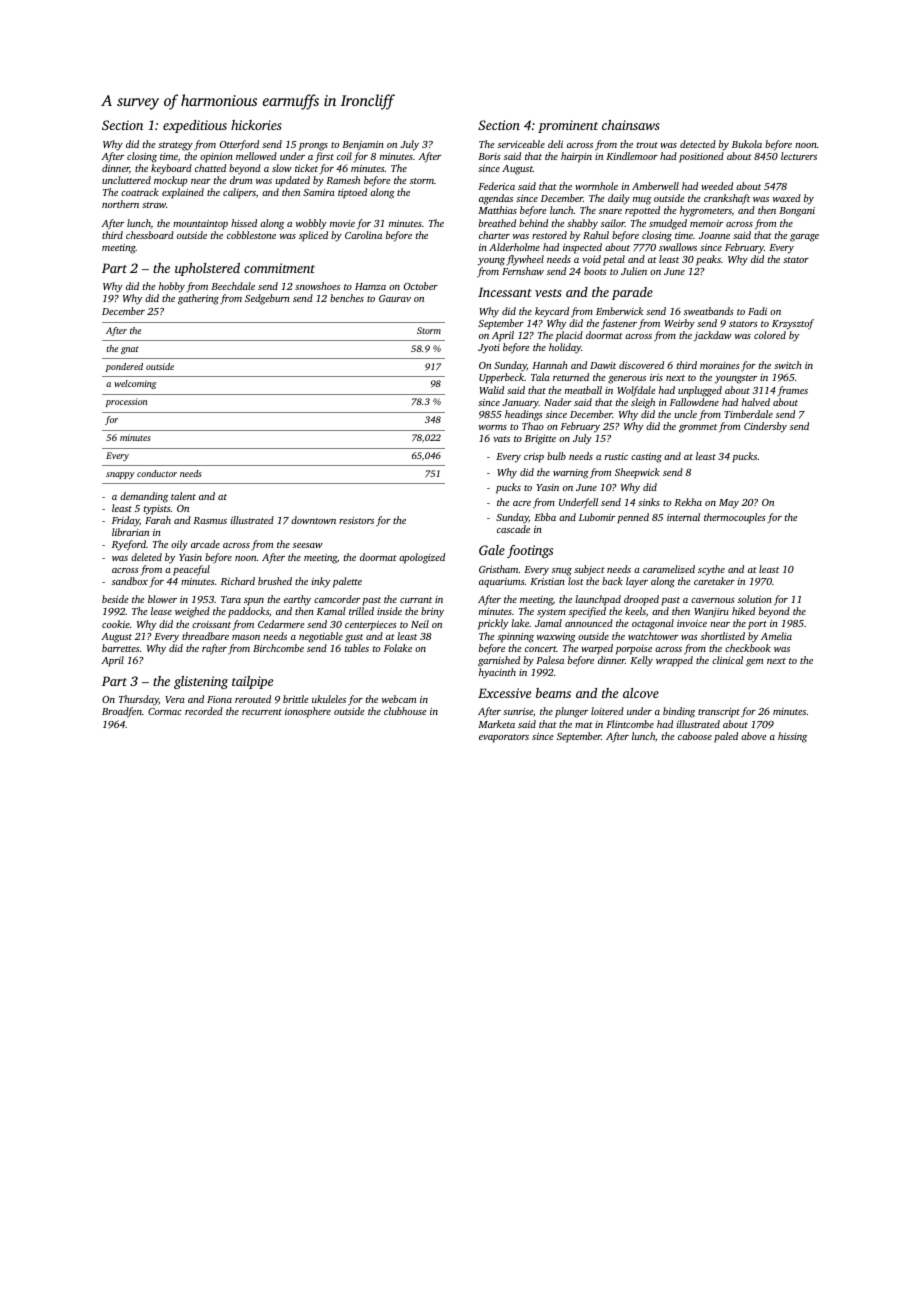 This image has height=1308, width=924. I want to click on Flintcombe, so click(630, 724).
